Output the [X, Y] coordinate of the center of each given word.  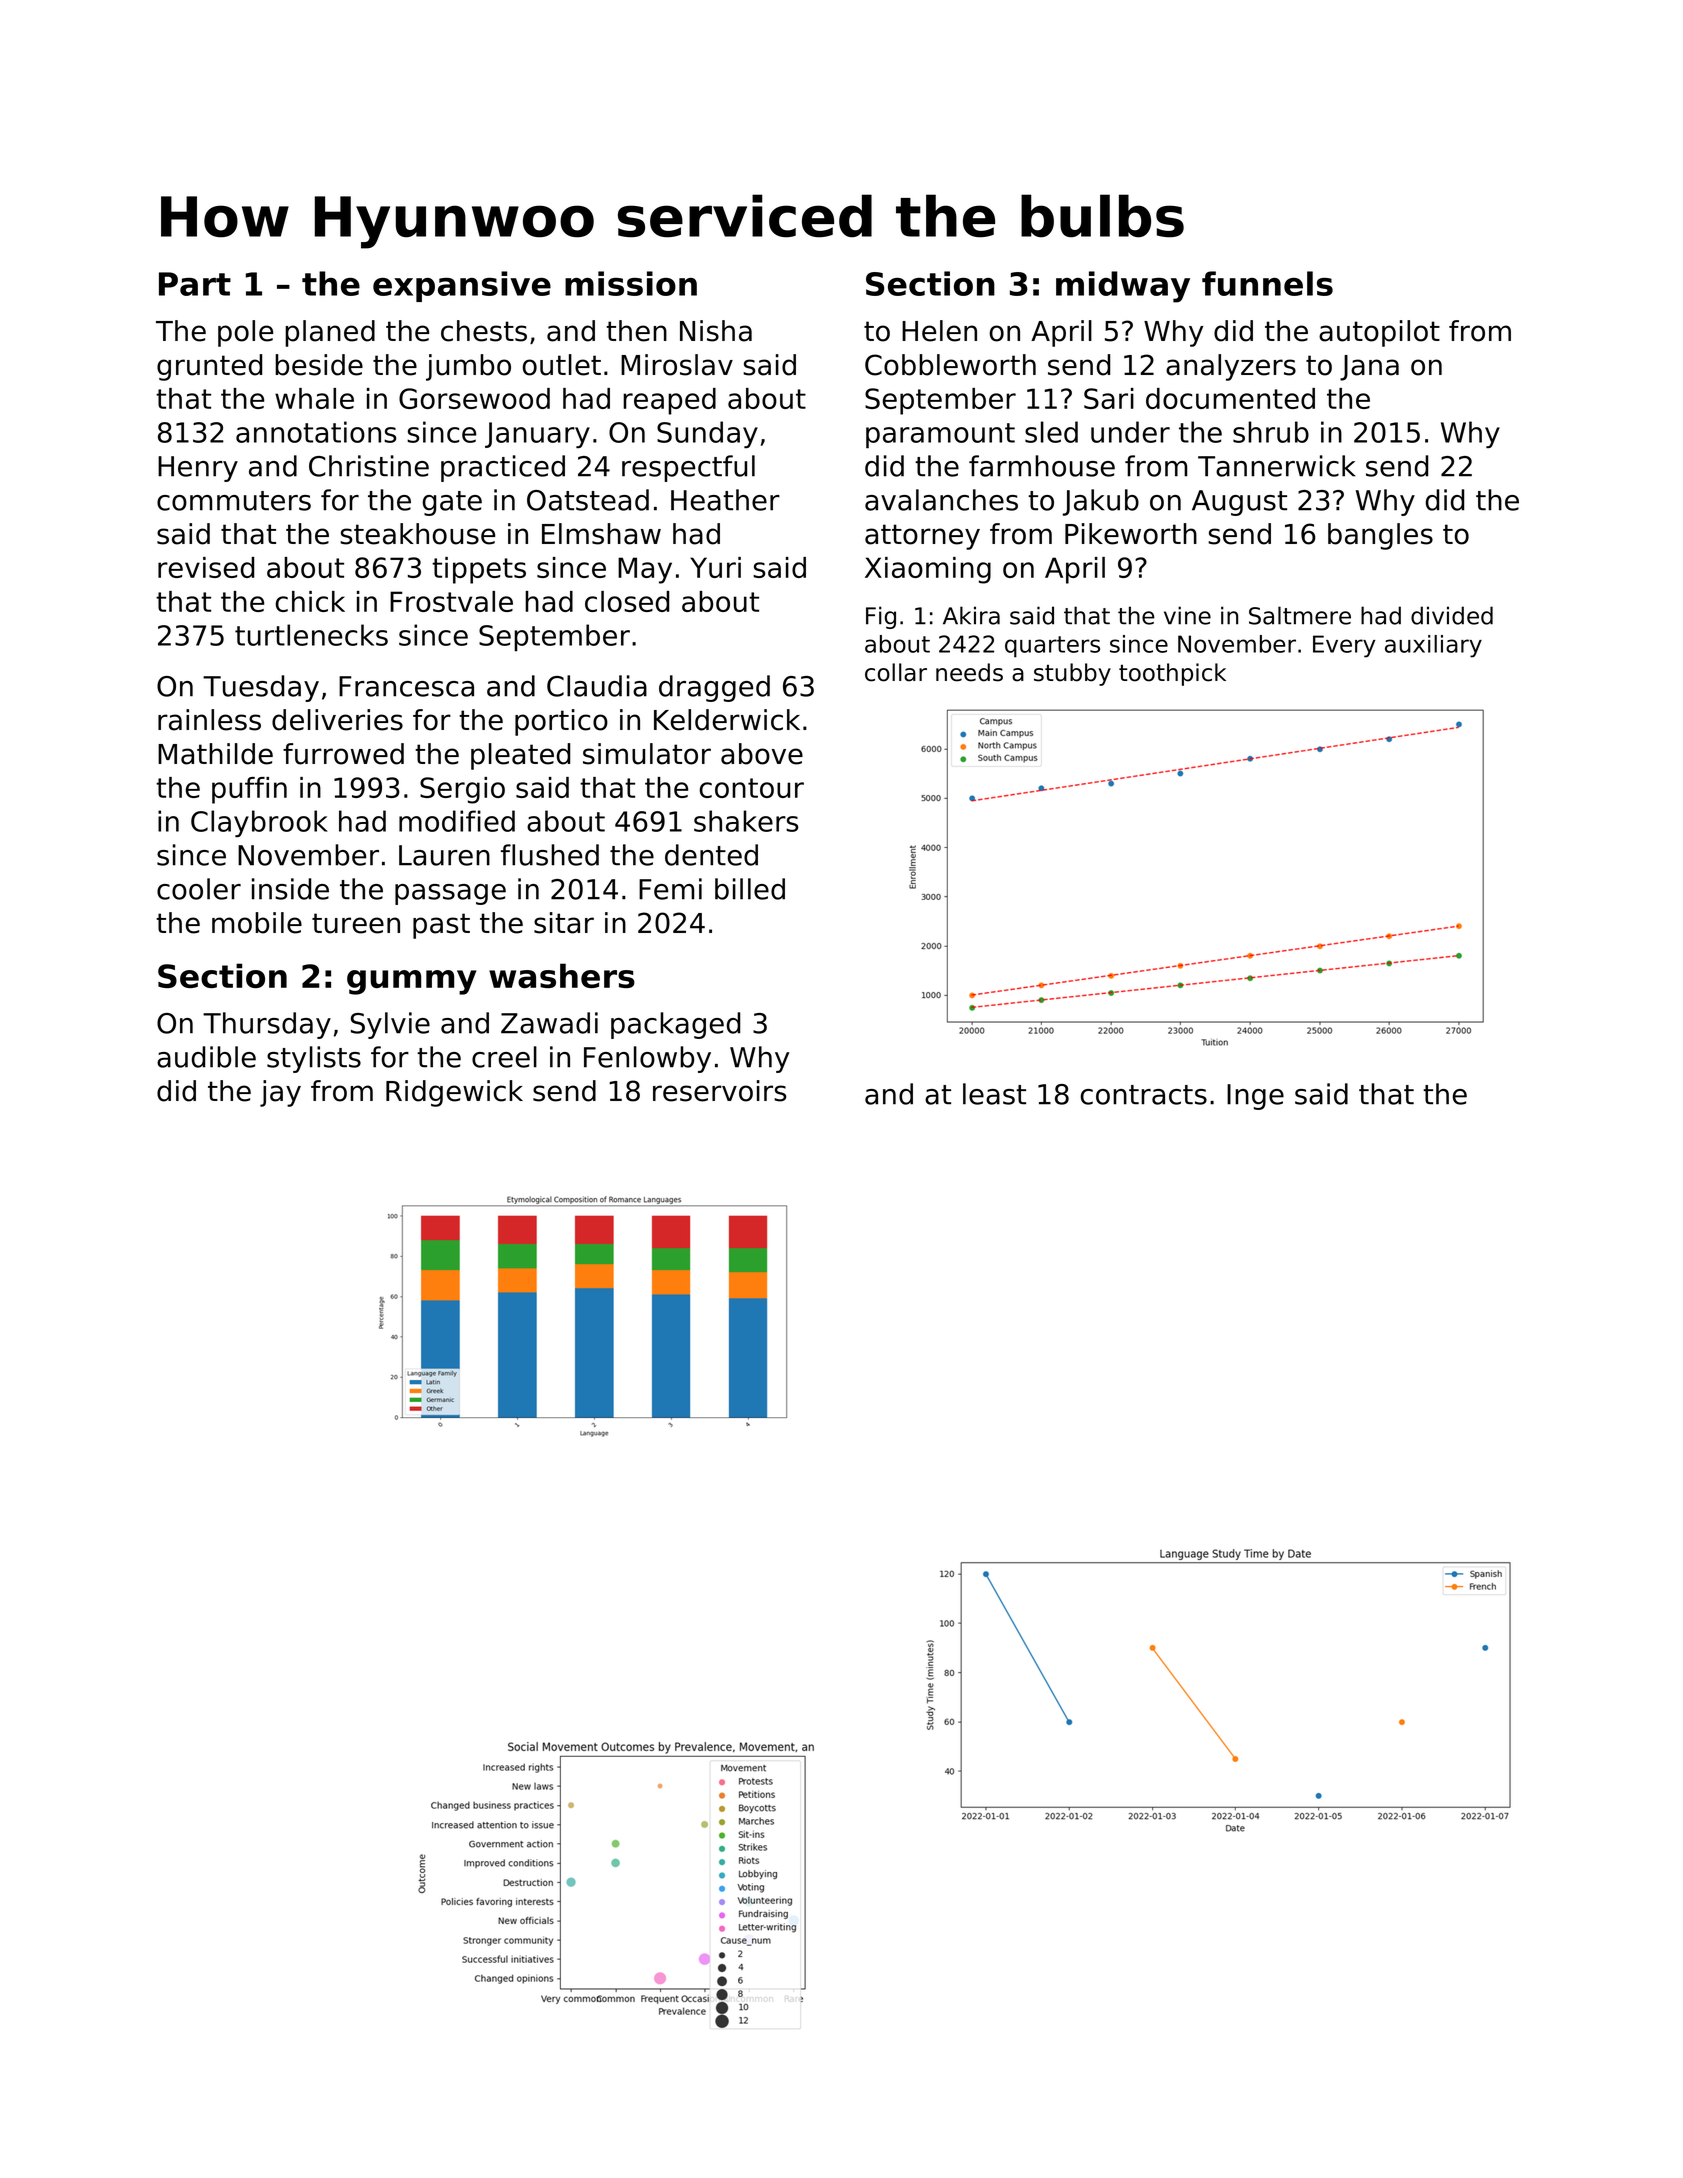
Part [195, 284]
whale [314, 398]
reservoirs [719, 1091]
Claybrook [259, 823]
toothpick [1172, 674]
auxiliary [1433, 646]
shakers [746, 821]
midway [1123, 287]
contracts [1144, 1095]
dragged [714, 688]
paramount [940, 436]
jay [280, 1093]
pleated [520, 756]
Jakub [1101, 502]
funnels [1267, 283]
